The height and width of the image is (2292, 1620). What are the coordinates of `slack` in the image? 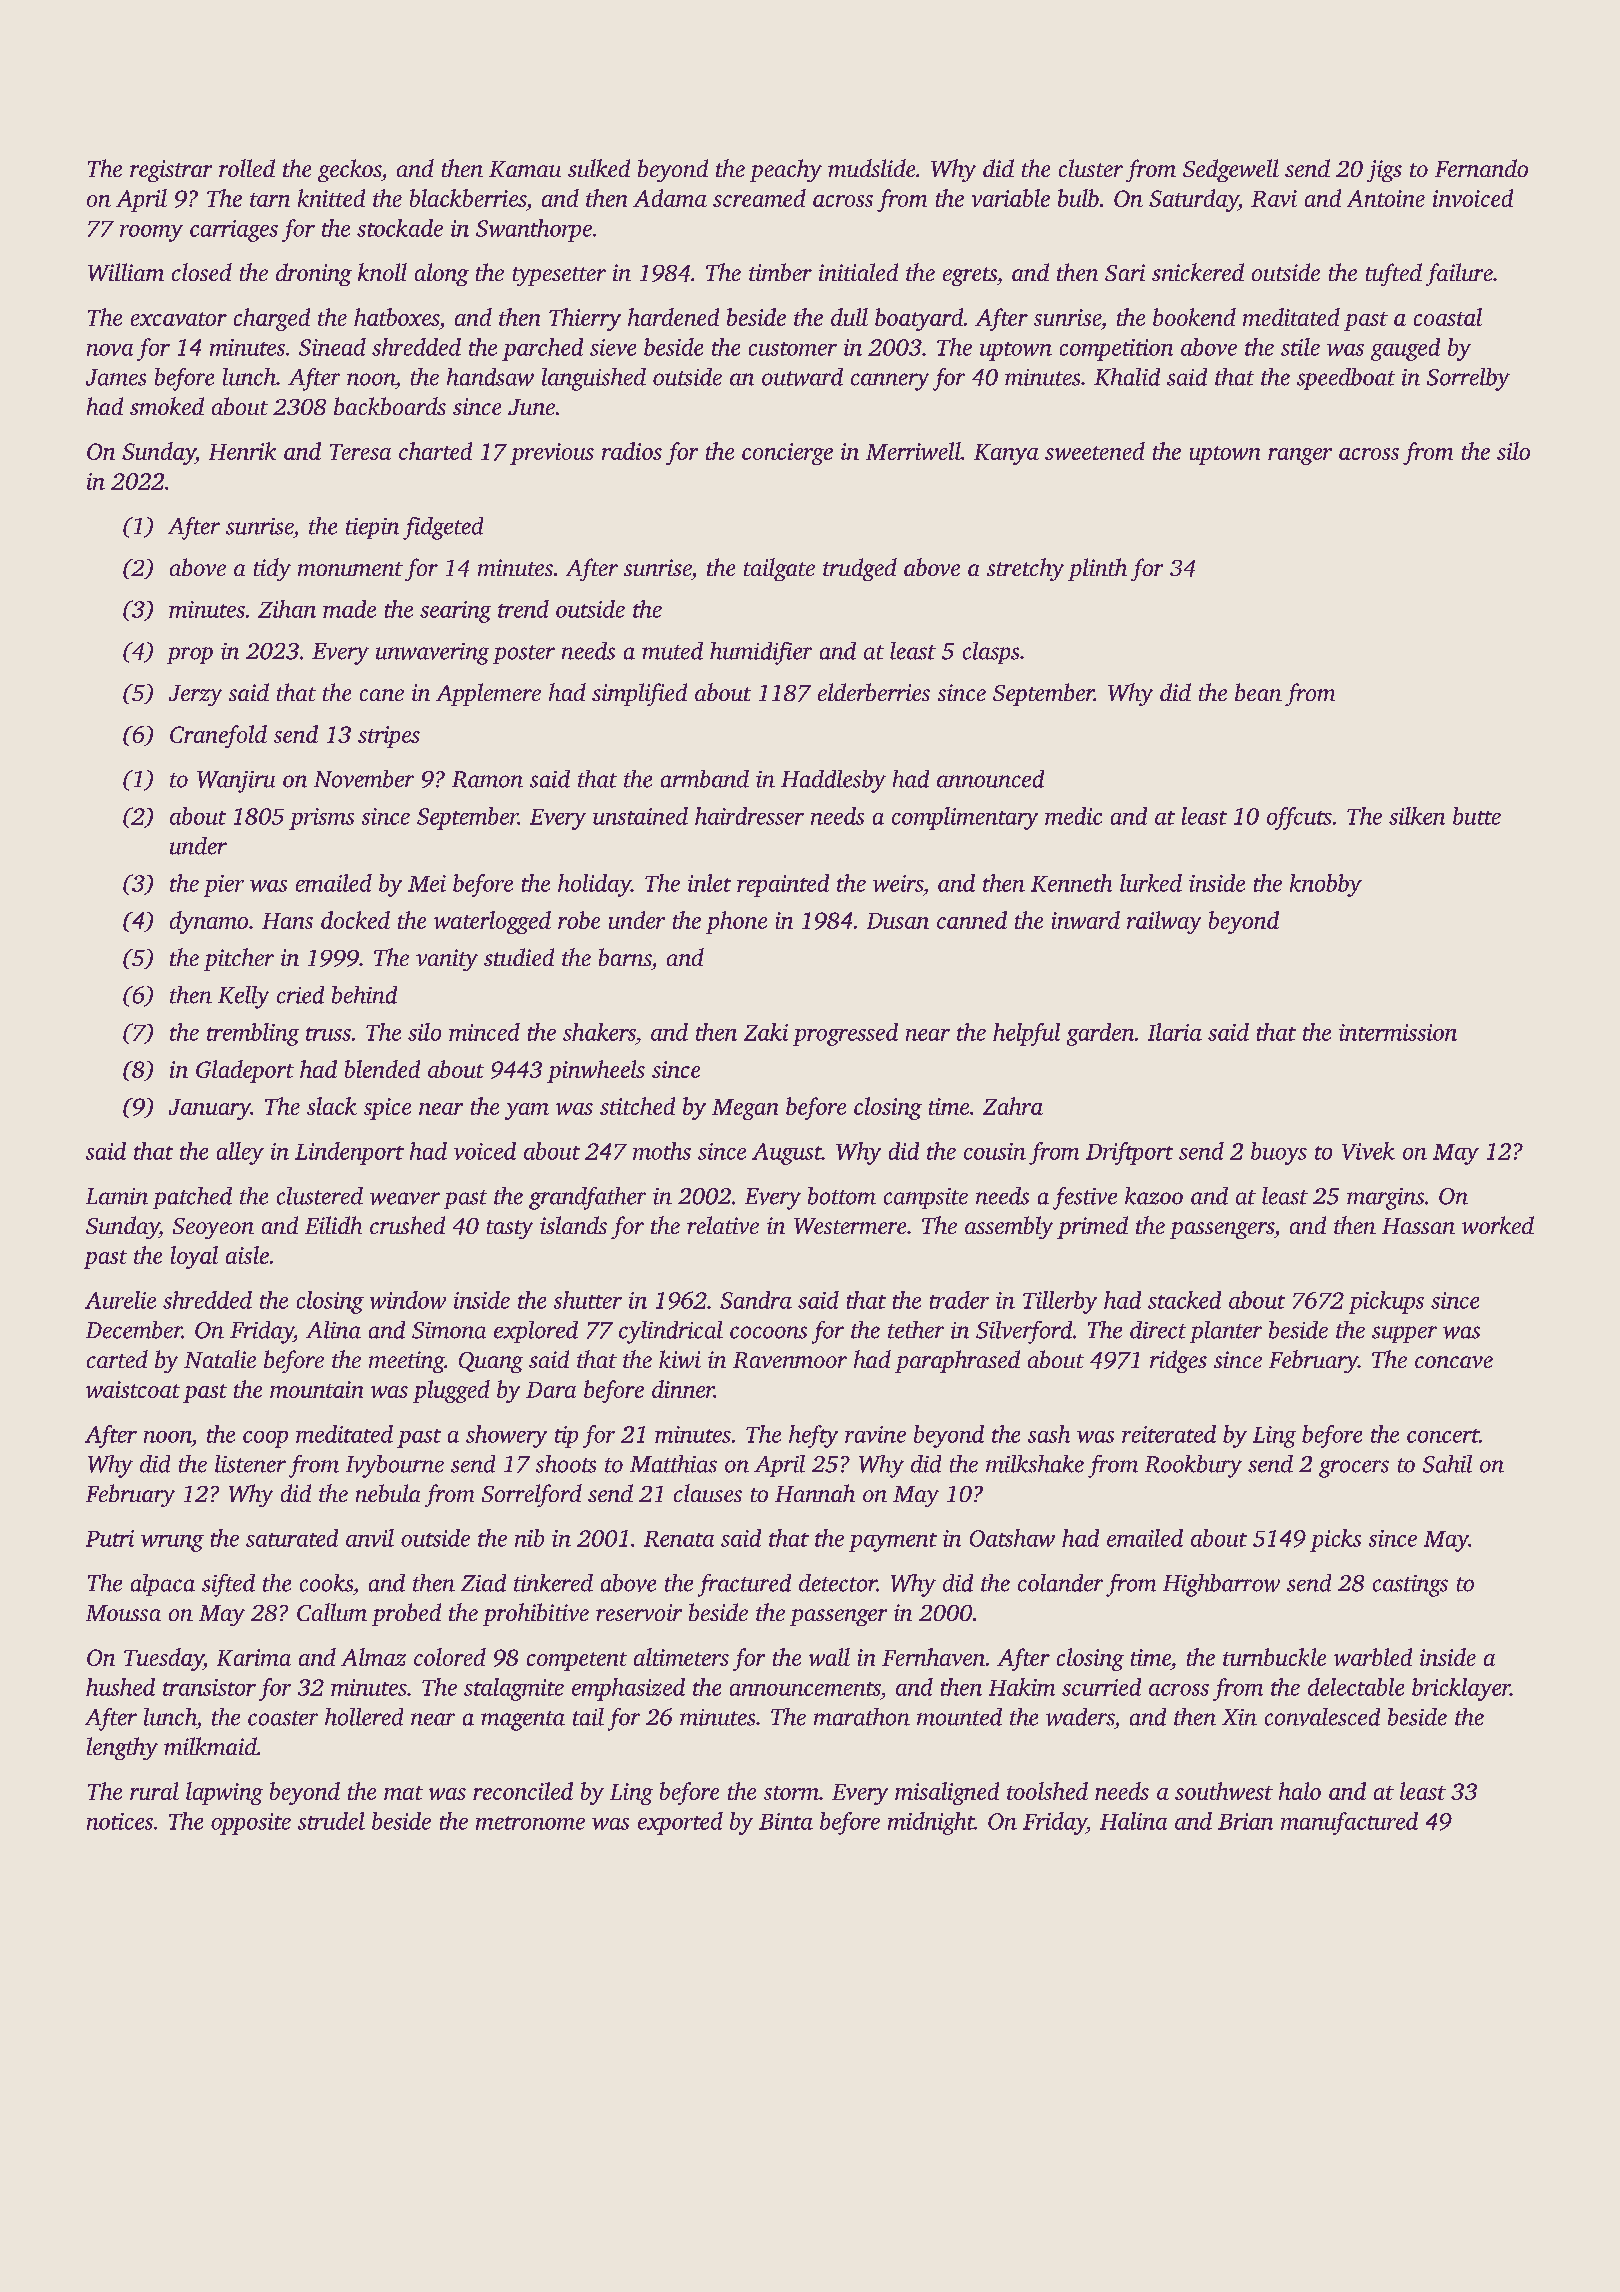 It's located at (332, 1106).
